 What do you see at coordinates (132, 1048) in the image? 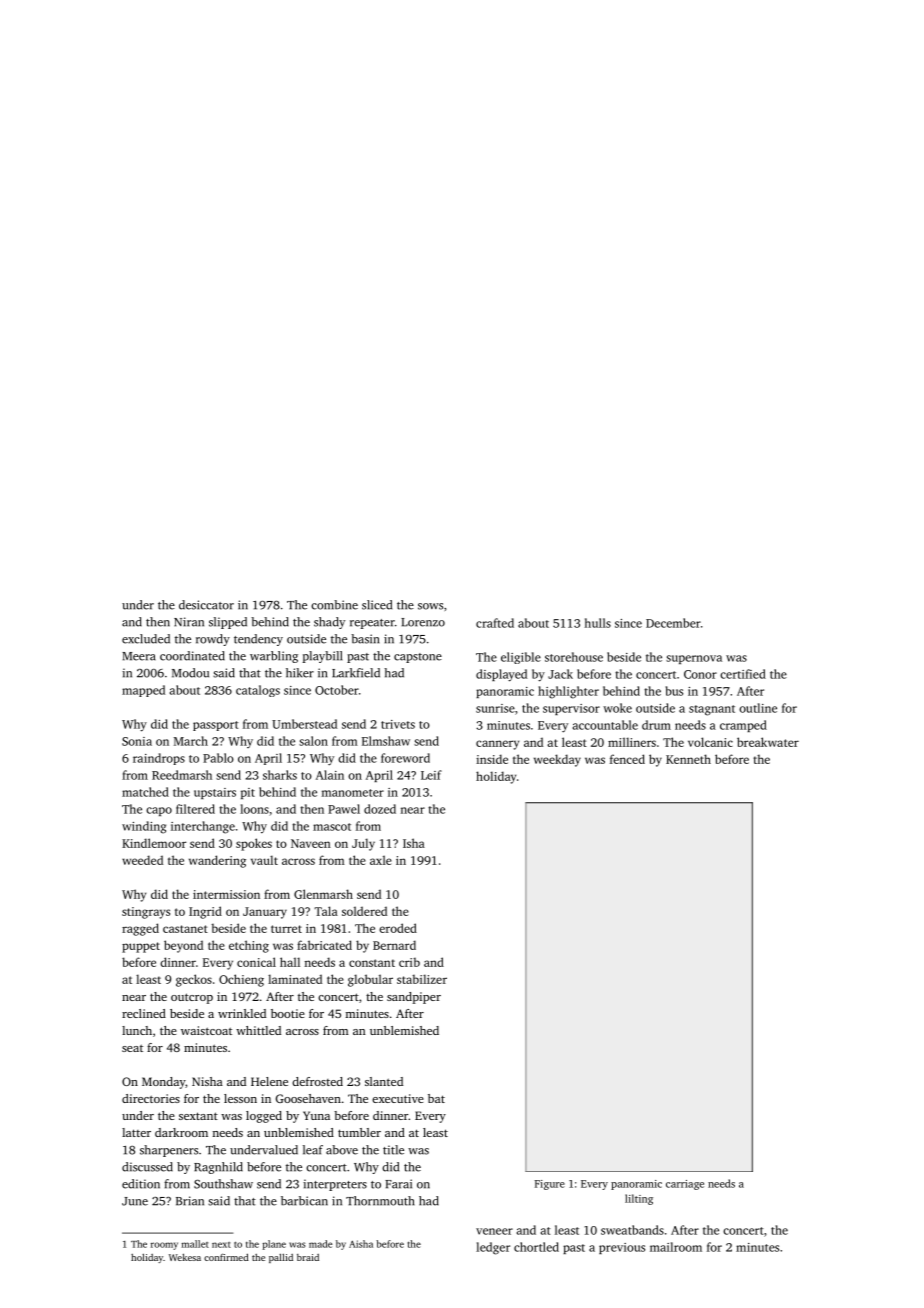
I see `seat` at bounding box center [132, 1048].
